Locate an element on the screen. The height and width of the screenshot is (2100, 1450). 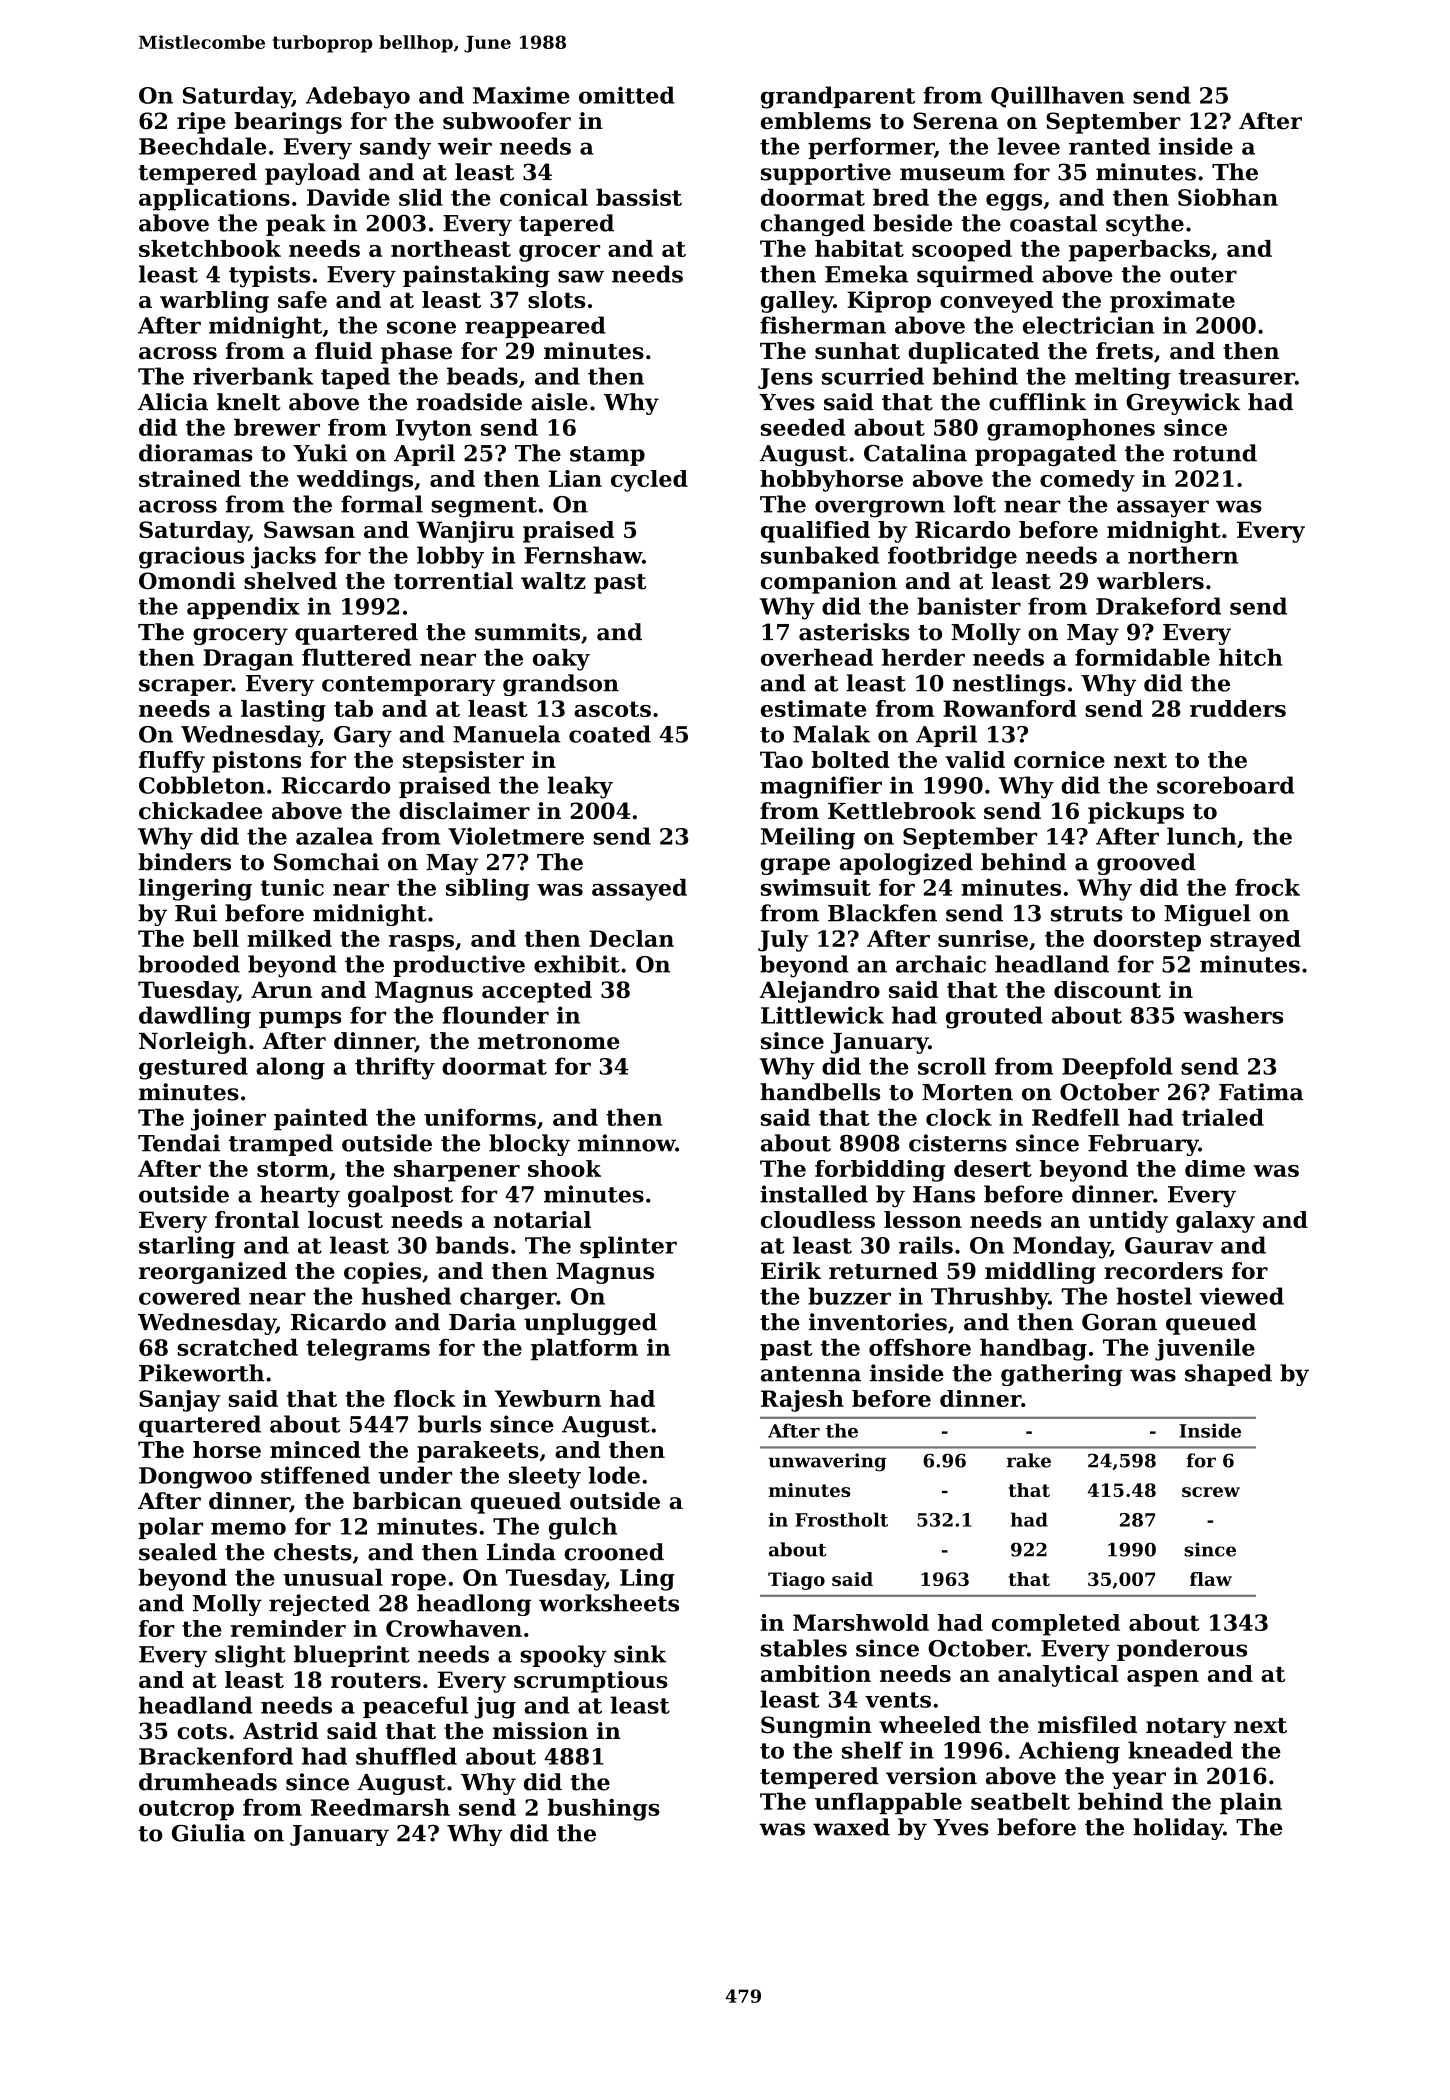
magnifier is located at coordinates (821, 787).
